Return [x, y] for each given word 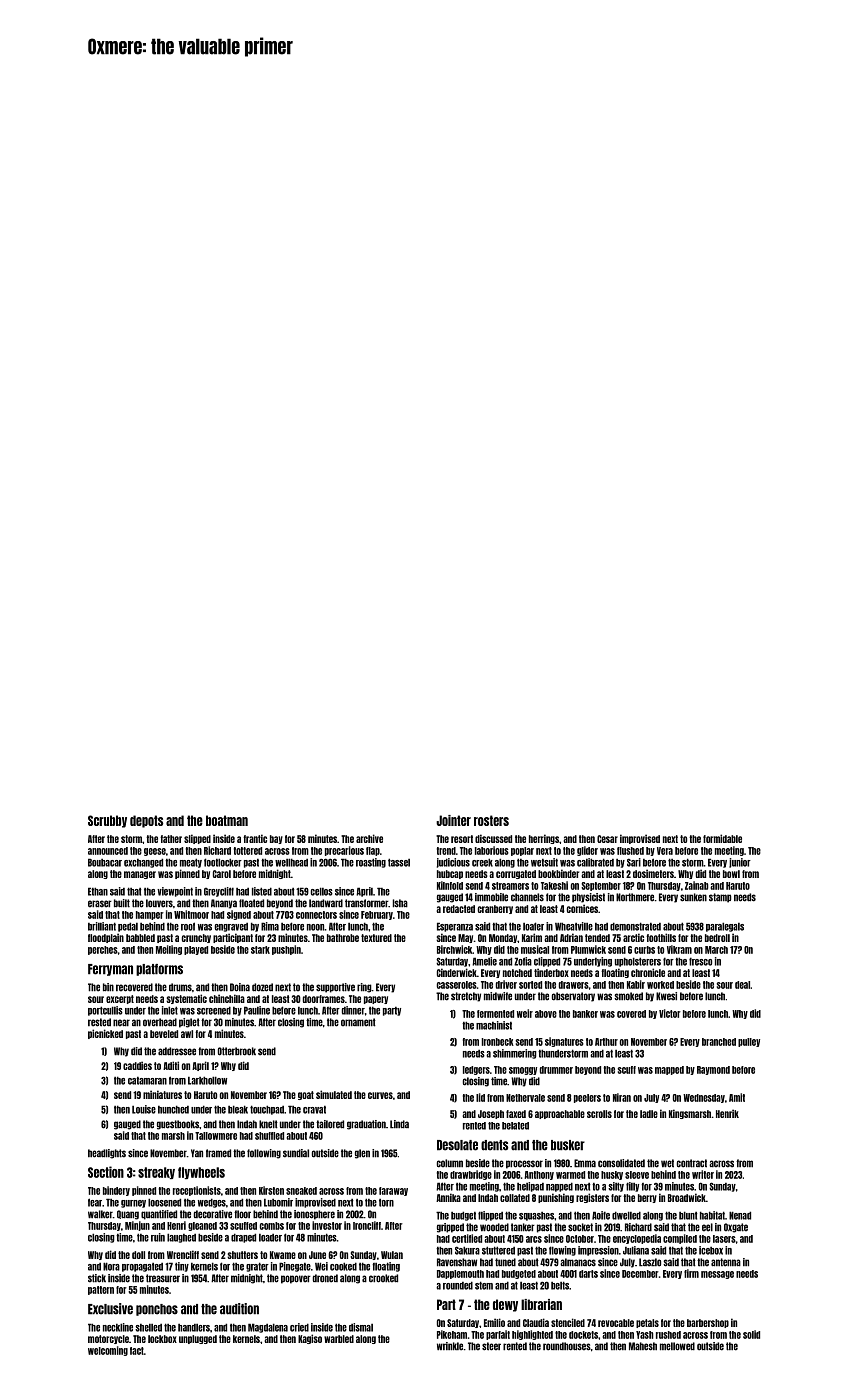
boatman [227, 820]
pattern [101, 1290]
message [717, 1275]
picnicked [105, 1034]
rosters [491, 820]
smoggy [523, 1071]
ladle [649, 1114]
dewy [505, 1305]
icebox [711, 1250]
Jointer [453, 820]
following [264, 1154]
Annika [448, 1197]
